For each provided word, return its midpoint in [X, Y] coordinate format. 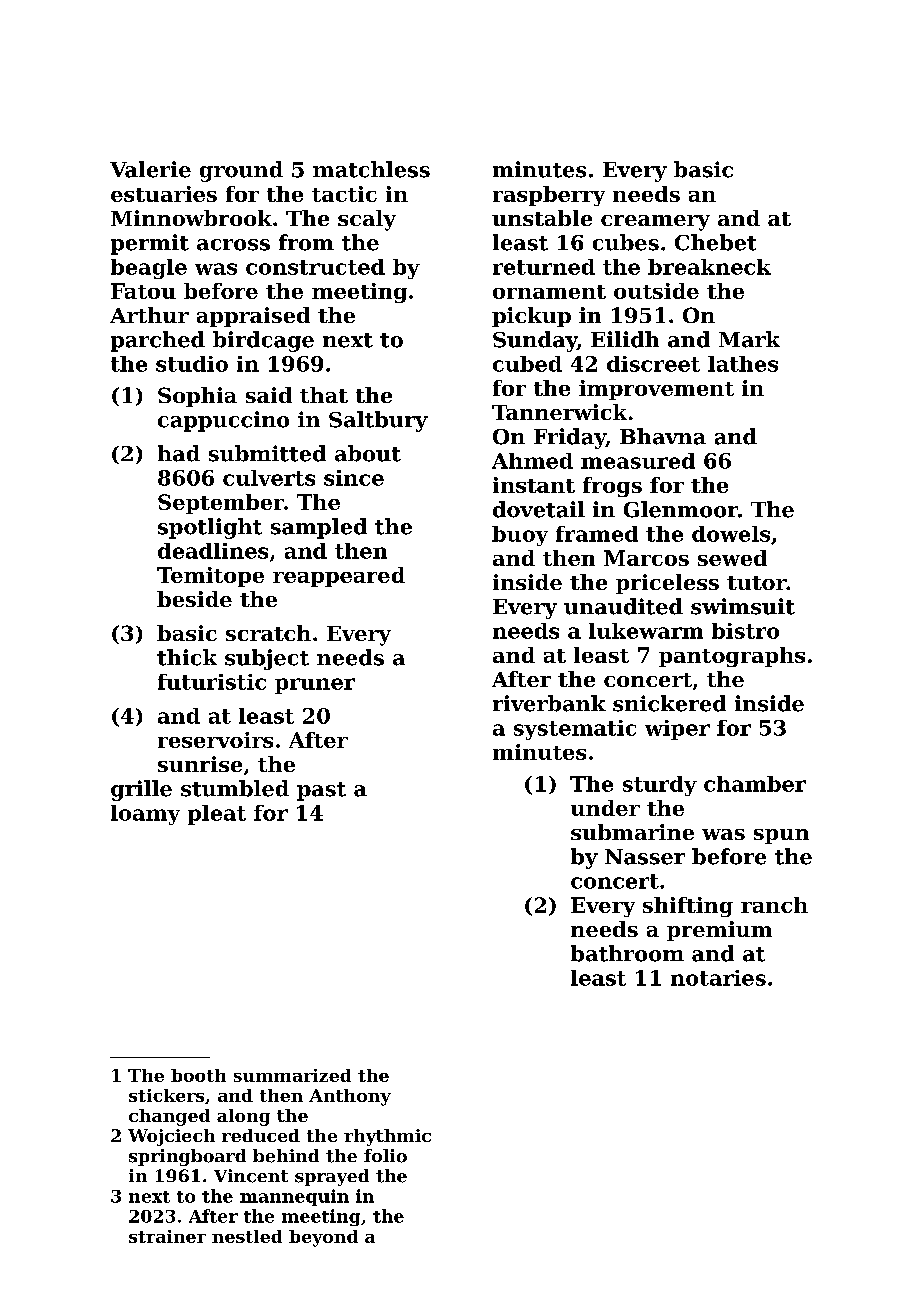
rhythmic [387, 1137]
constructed [315, 267]
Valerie [150, 169]
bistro [745, 631]
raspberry [549, 196]
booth [198, 1075]
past [321, 791]
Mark [749, 339]
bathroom [627, 953]
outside [656, 291]
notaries [718, 978]
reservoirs [215, 740]
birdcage [263, 341]
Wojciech [171, 1137]
